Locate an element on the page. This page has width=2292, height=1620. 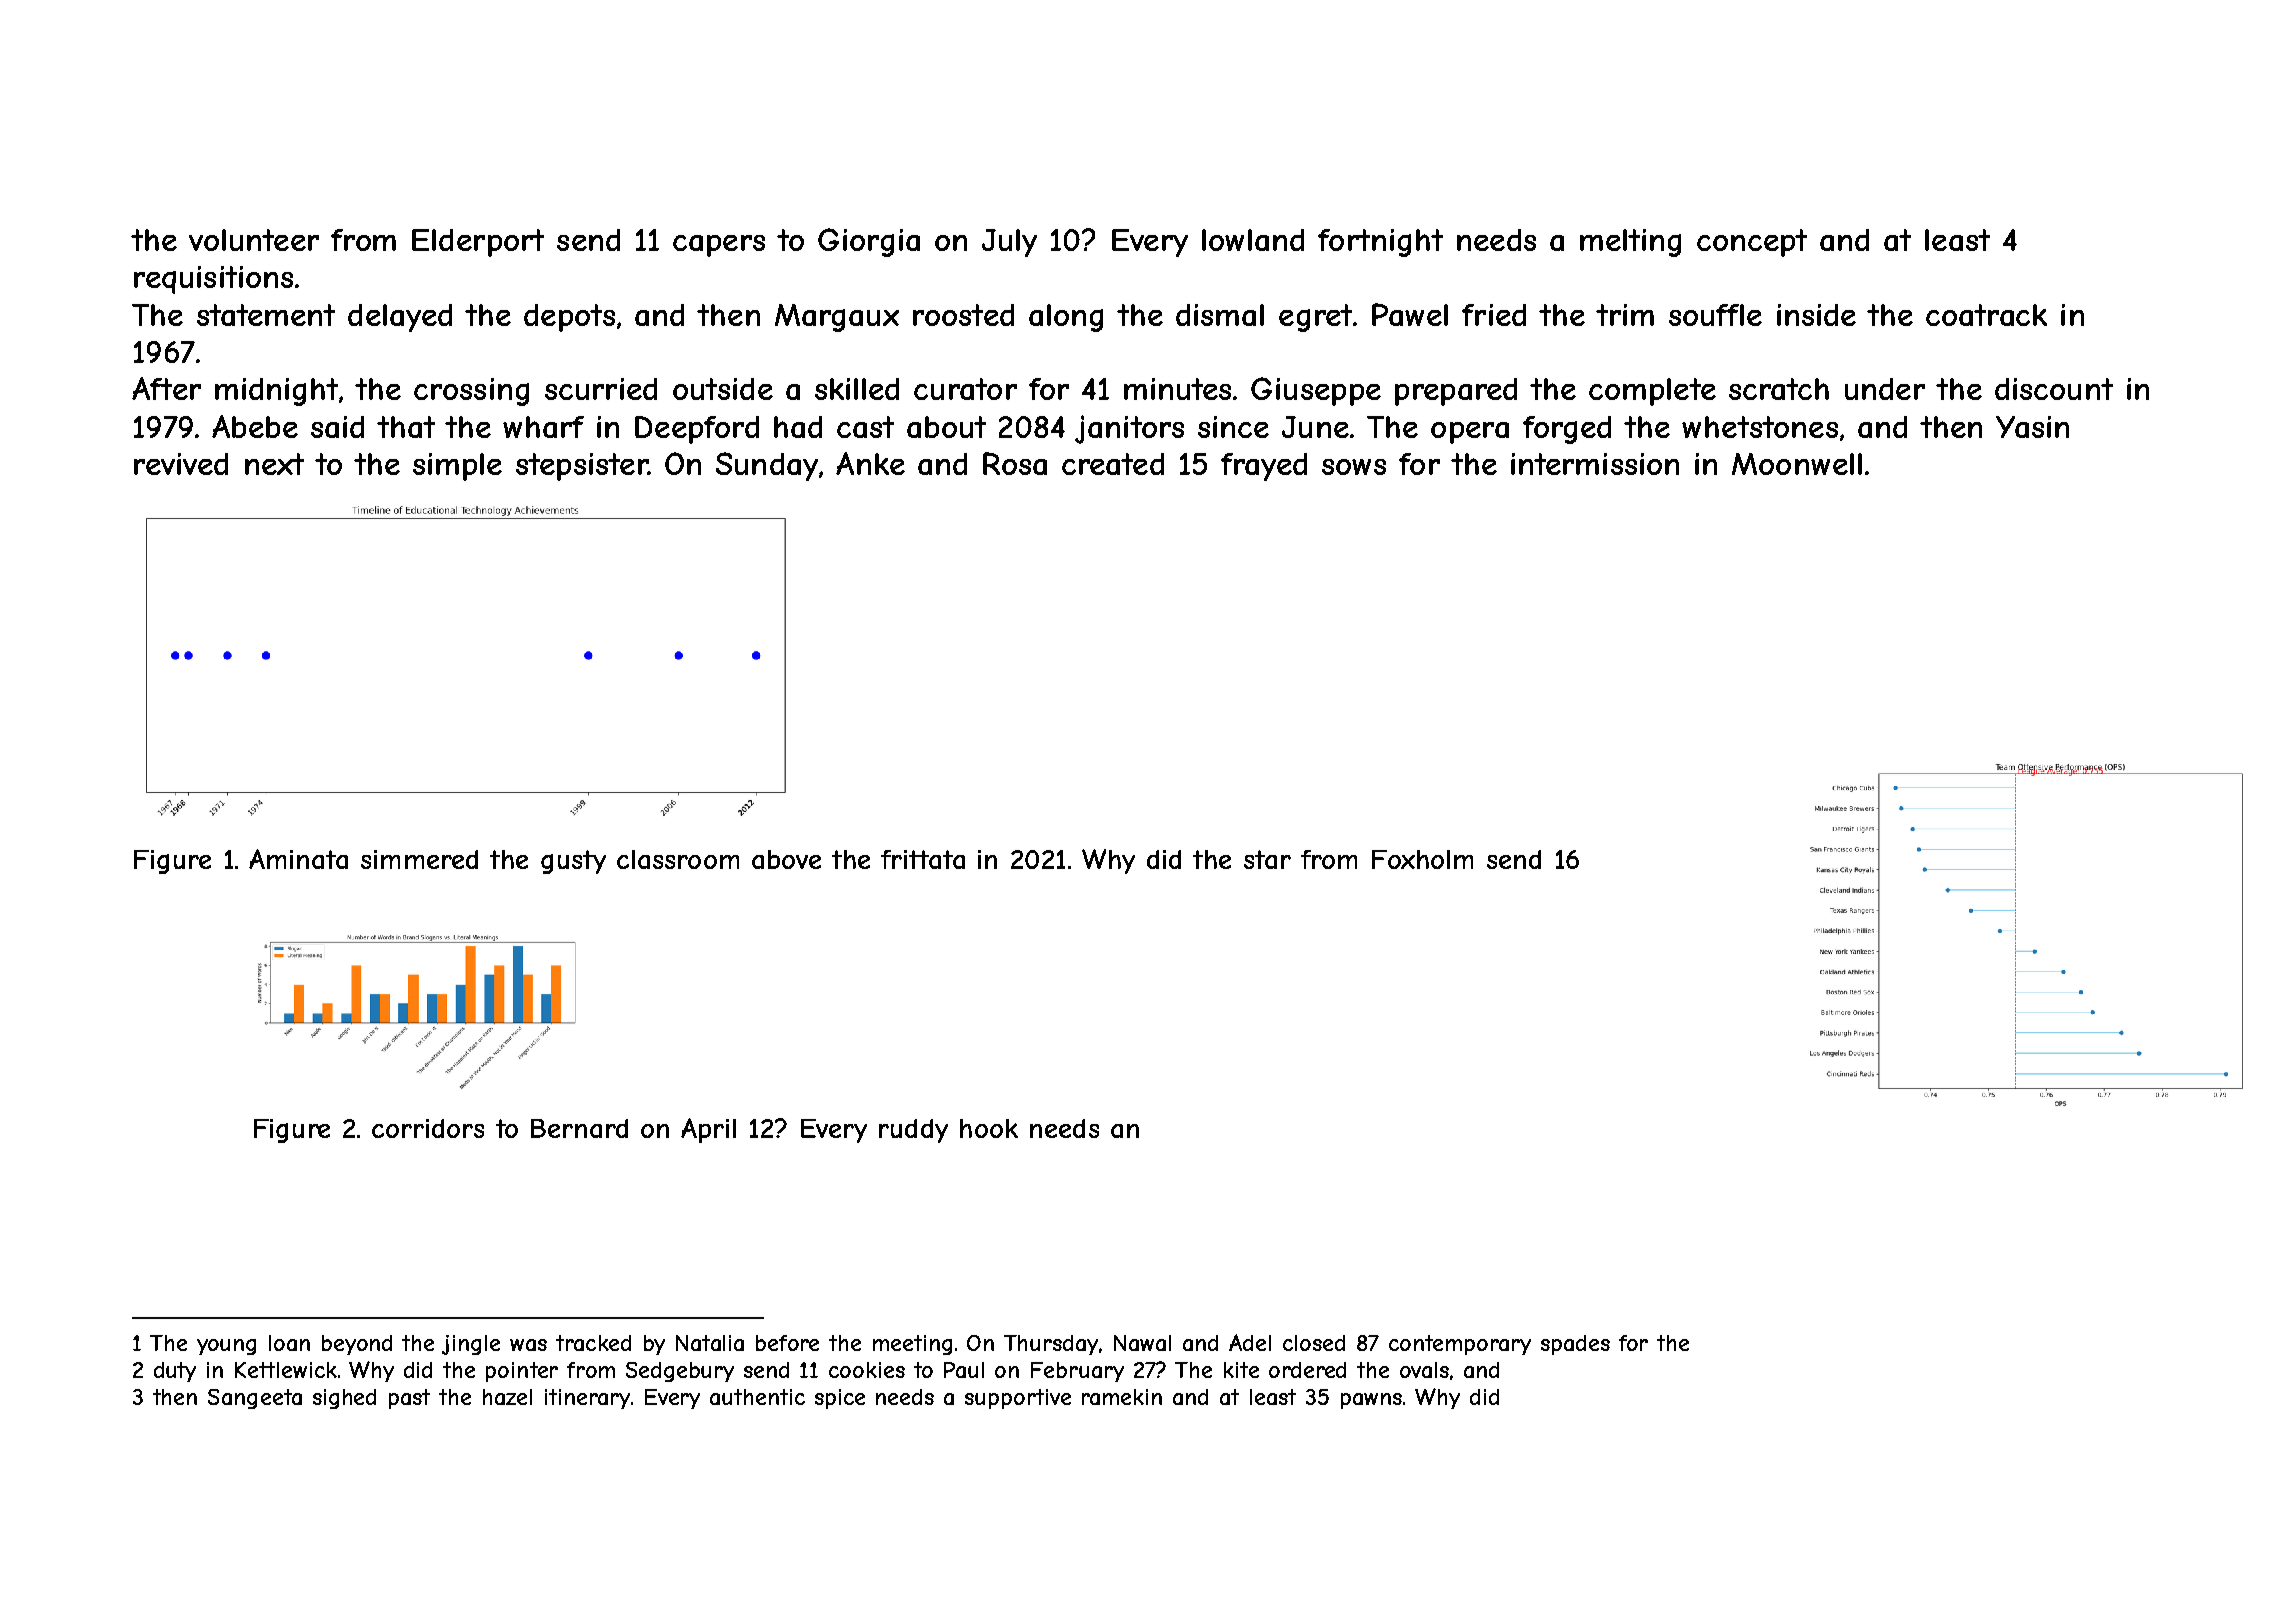
above is located at coordinates (786, 859).
